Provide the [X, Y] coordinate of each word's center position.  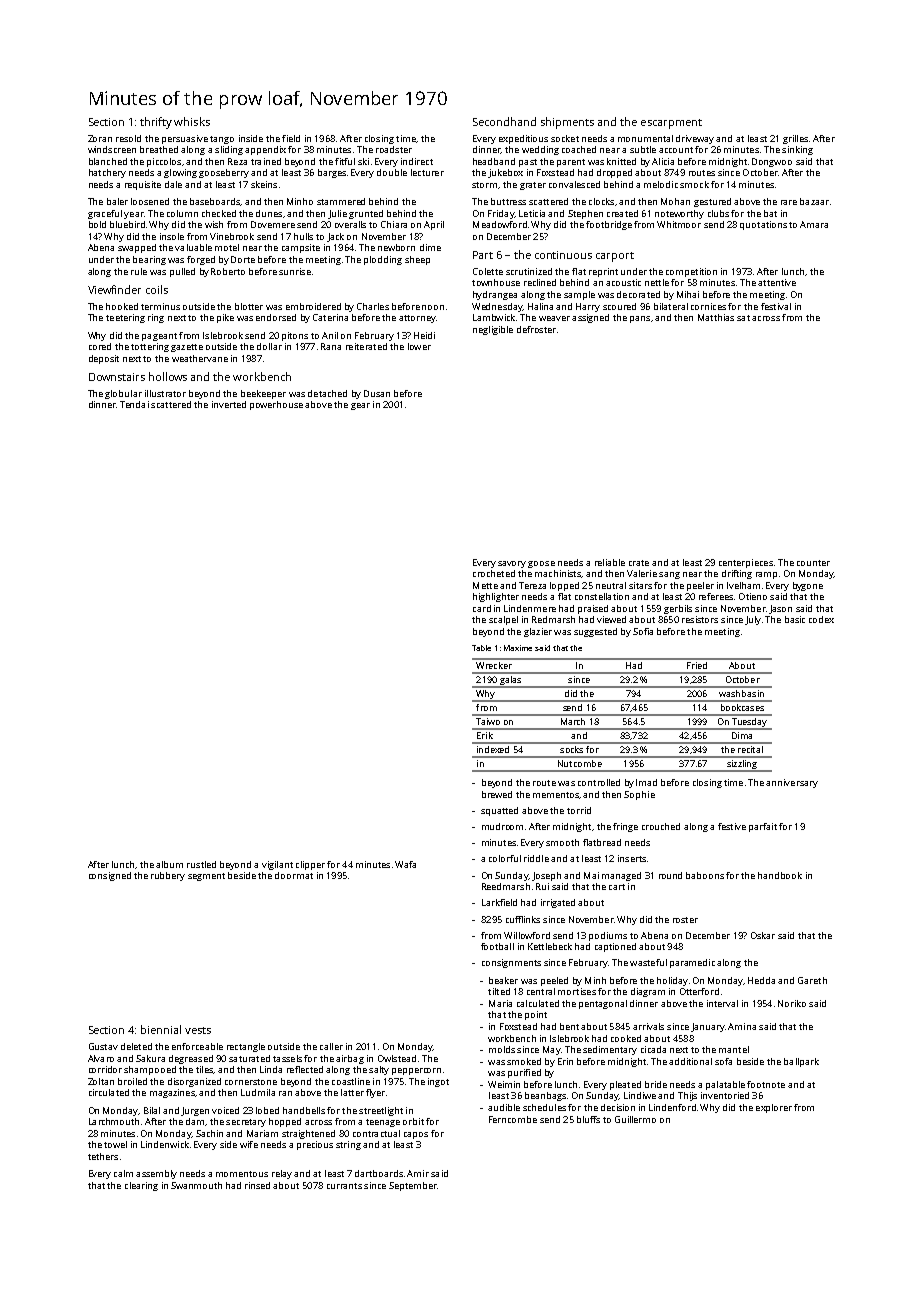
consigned [110, 876]
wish [214, 224]
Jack [335, 237]
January [708, 1027]
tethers [103, 1156]
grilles [795, 139]
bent [569, 1026]
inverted [229, 404]
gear [360, 406]
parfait [763, 827]
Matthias [716, 317]
